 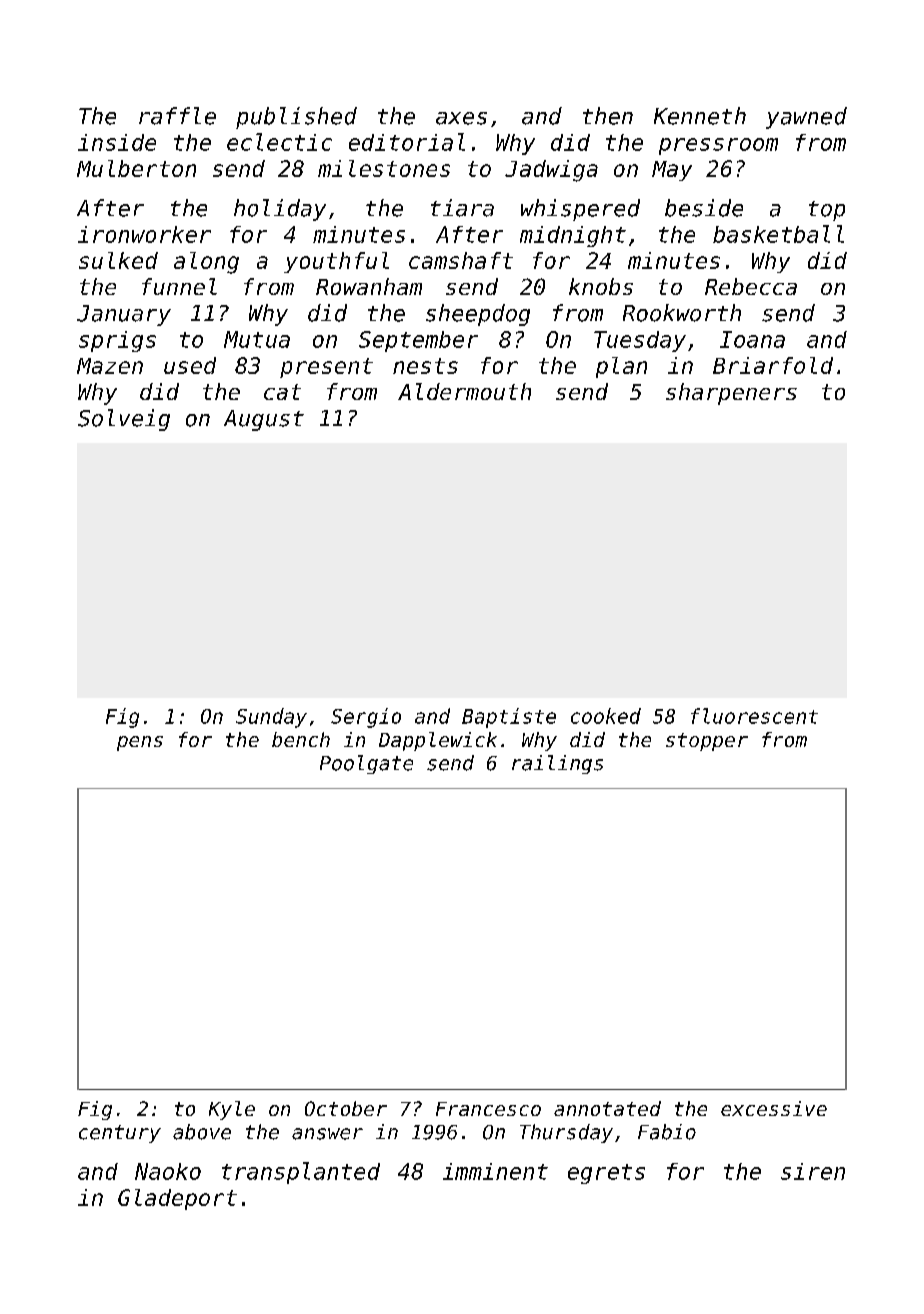 I want to click on sharpeners, so click(x=731, y=394).
